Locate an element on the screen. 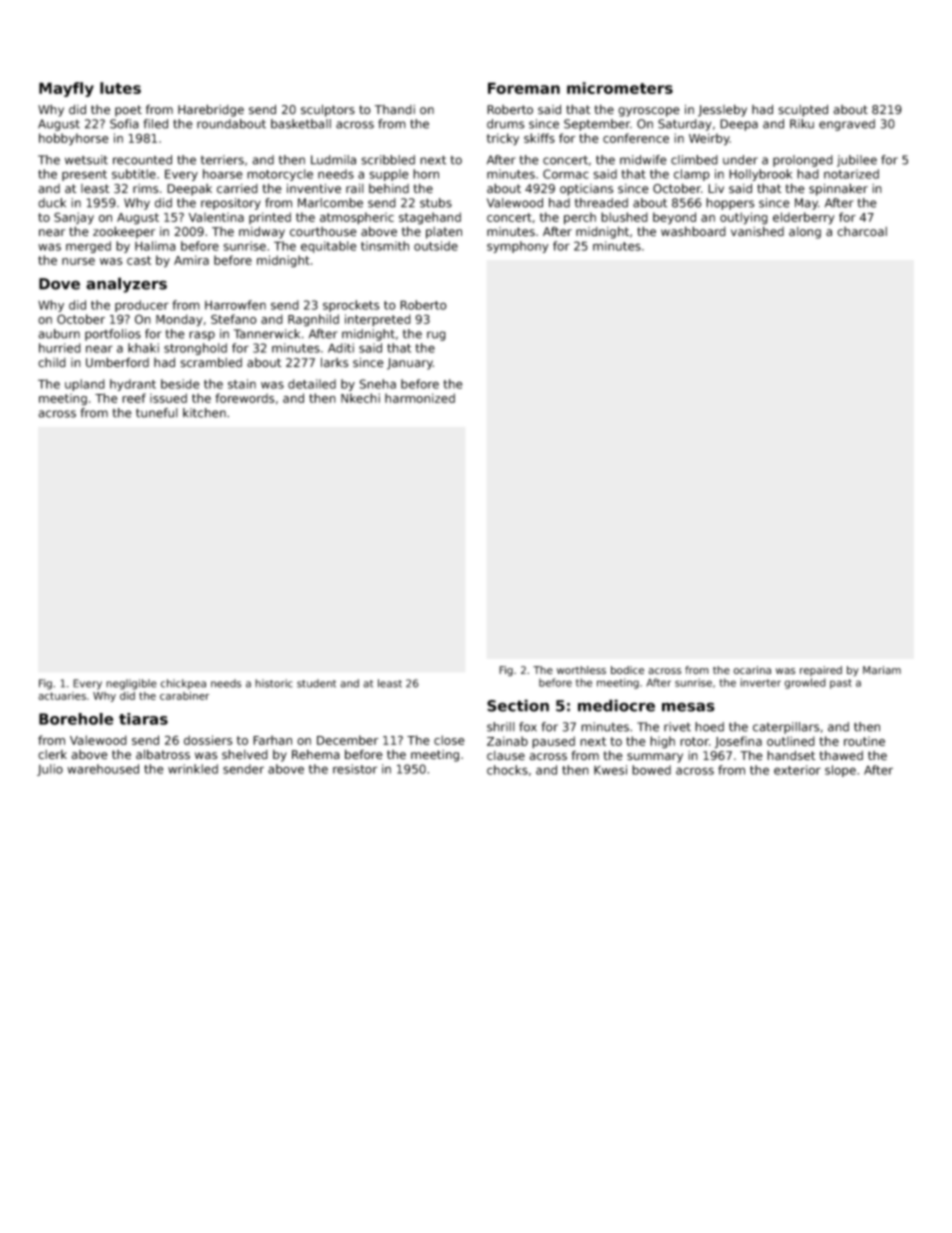  Julio is located at coordinates (50, 770).
